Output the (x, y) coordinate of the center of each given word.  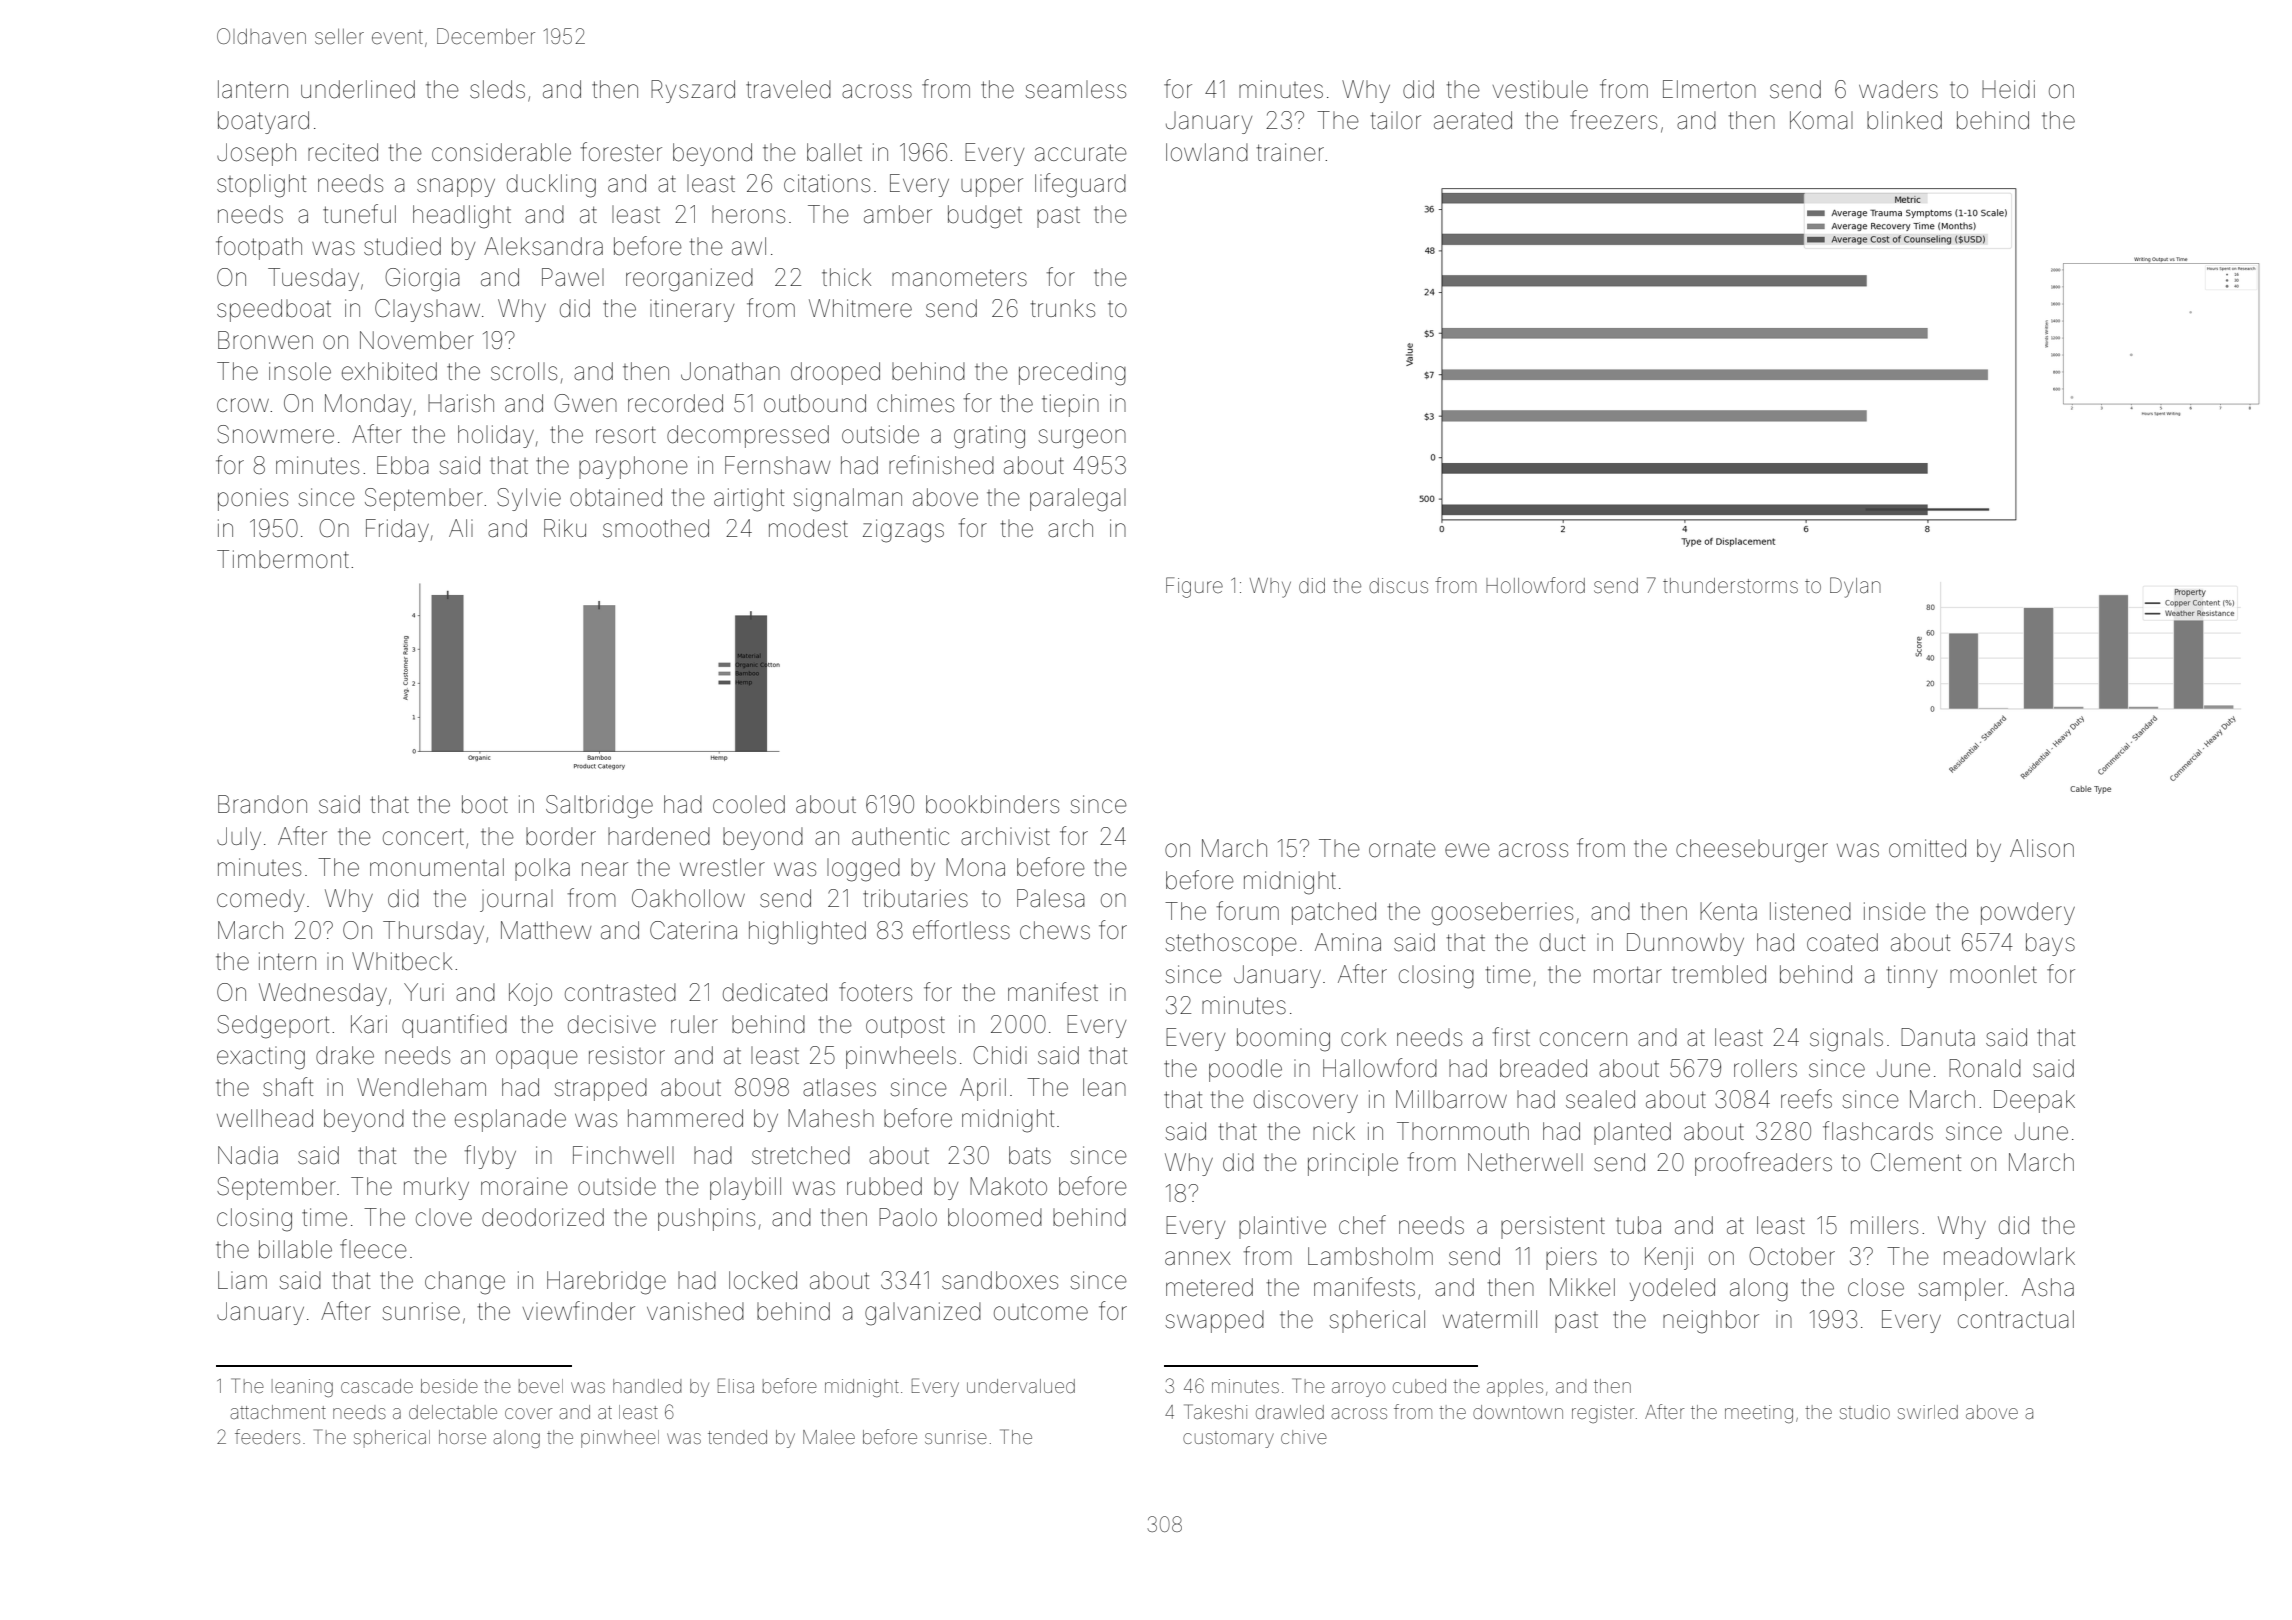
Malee (829, 1437)
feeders (267, 1436)
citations (827, 183)
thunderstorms (1730, 586)
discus (1398, 585)
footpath (259, 248)
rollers (1765, 1068)
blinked (1904, 120)
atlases (839, 1087)
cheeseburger (1752, 851)
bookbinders (992, 804)
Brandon (262, 804)
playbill (745, 1188)
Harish (461, 403)
